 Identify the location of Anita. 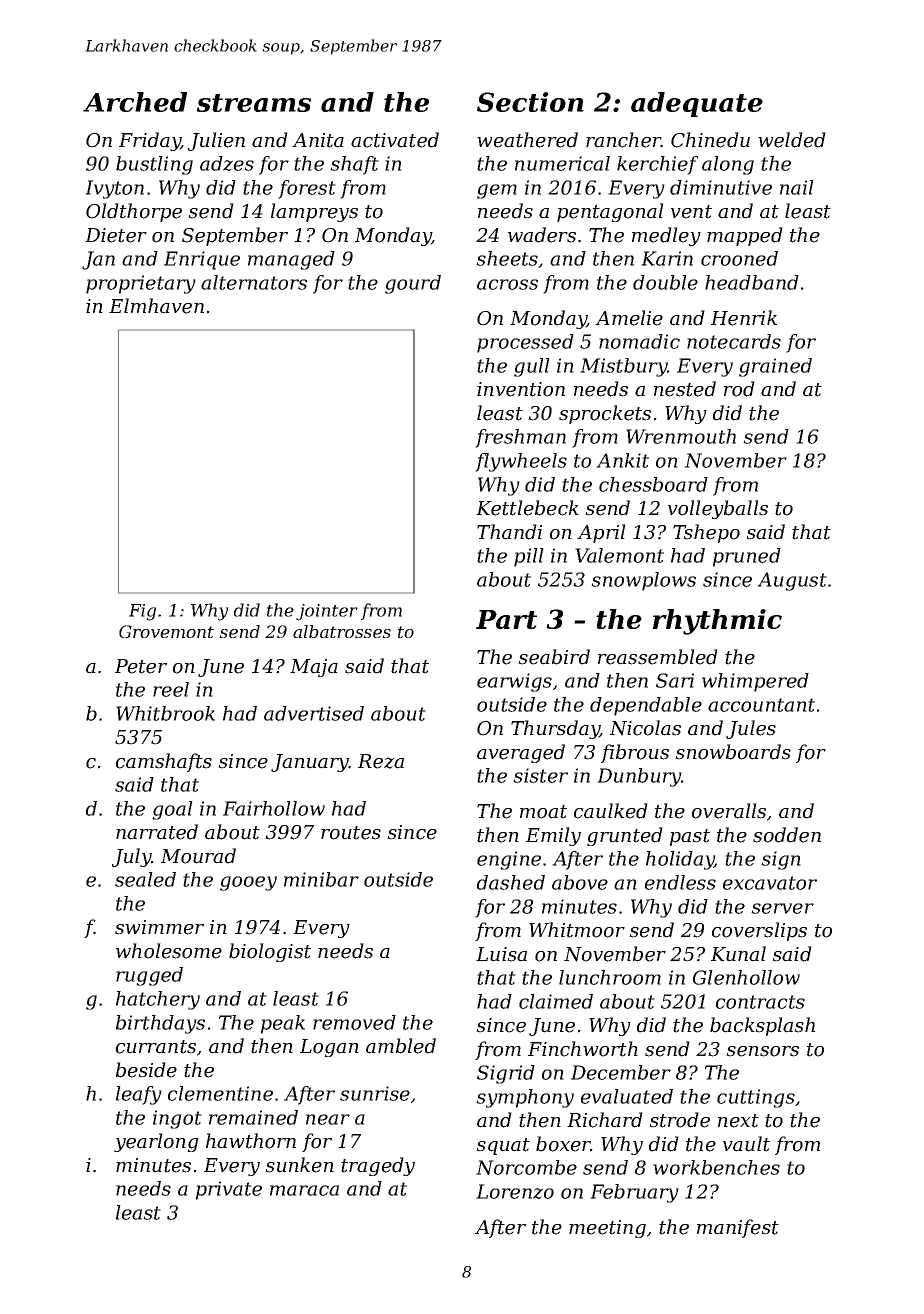
(318, 140).
